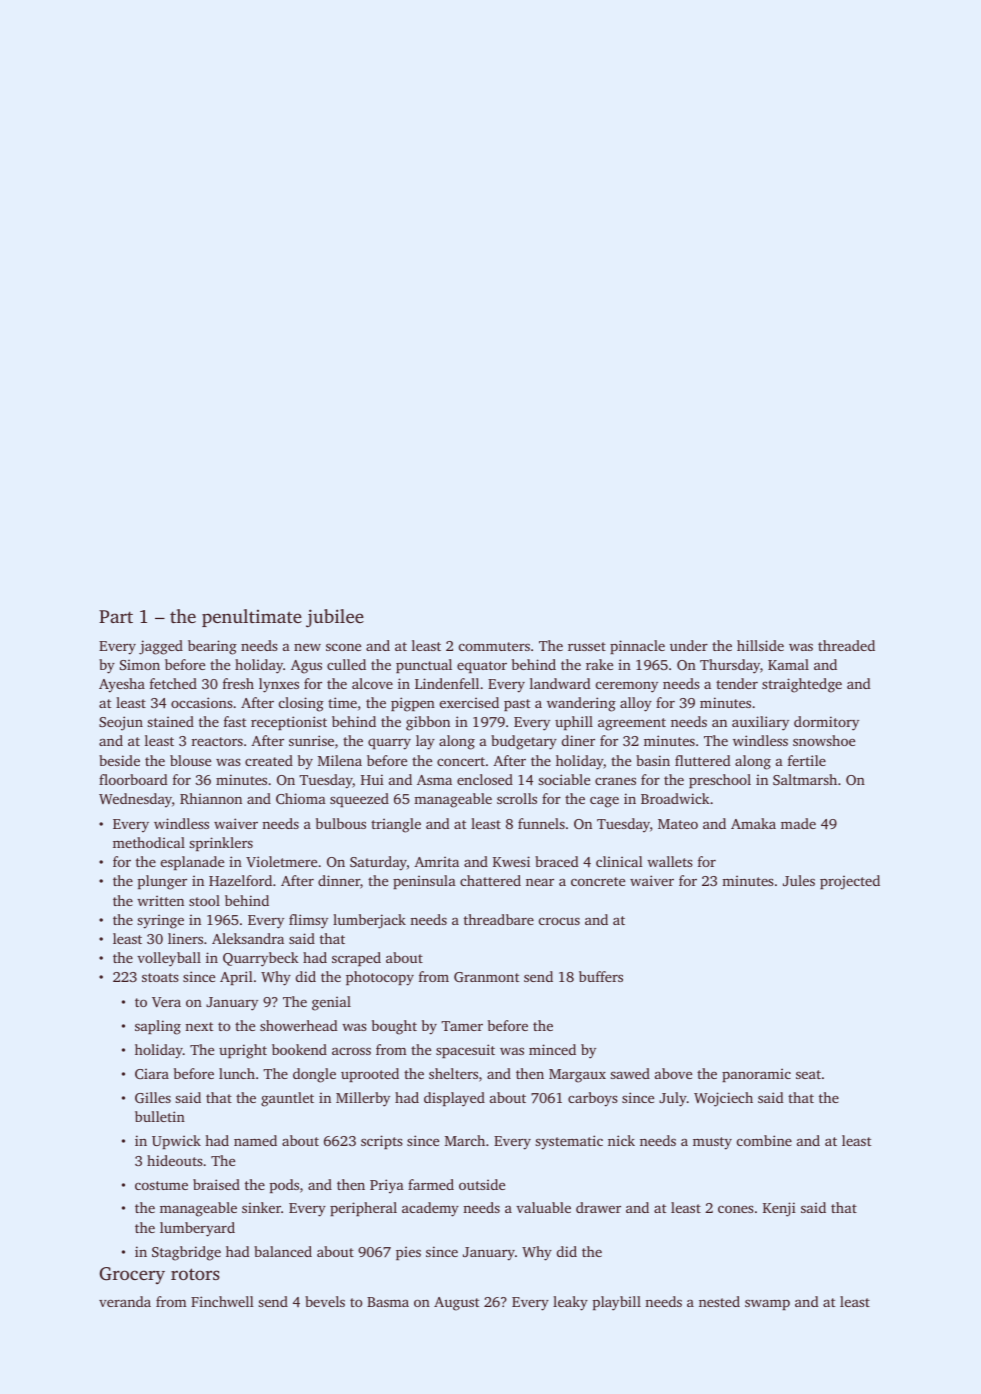 The height and width of the page is (1394, 981). What do you see at coordinates (456, 1304) in the page?
I see `August` at bounding box center [456, 1304].
